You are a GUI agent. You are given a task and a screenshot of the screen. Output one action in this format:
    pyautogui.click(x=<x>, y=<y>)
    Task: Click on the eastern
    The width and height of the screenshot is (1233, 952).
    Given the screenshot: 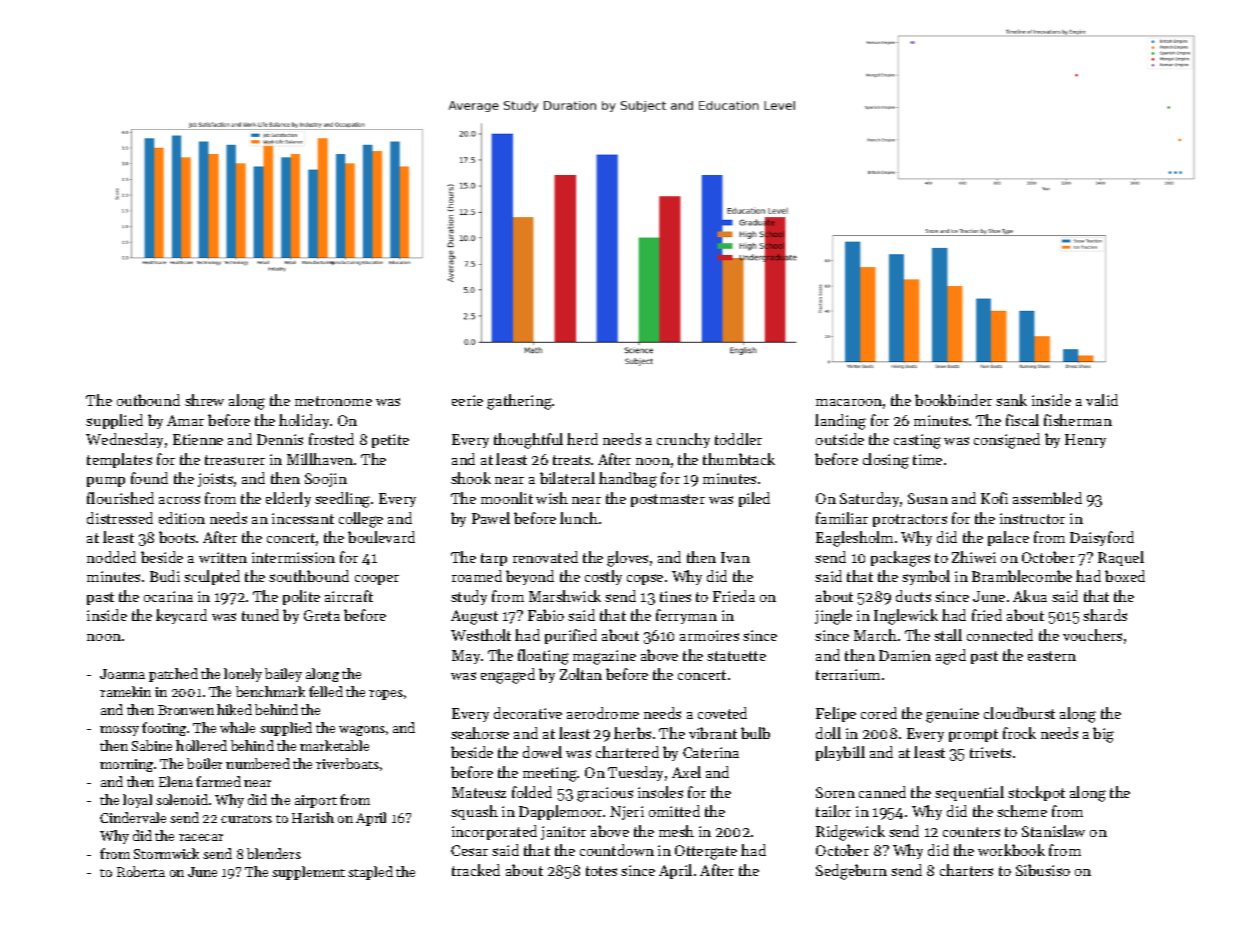 What is the action you would take?
    pyautogui.click(x=1052, y=656)
